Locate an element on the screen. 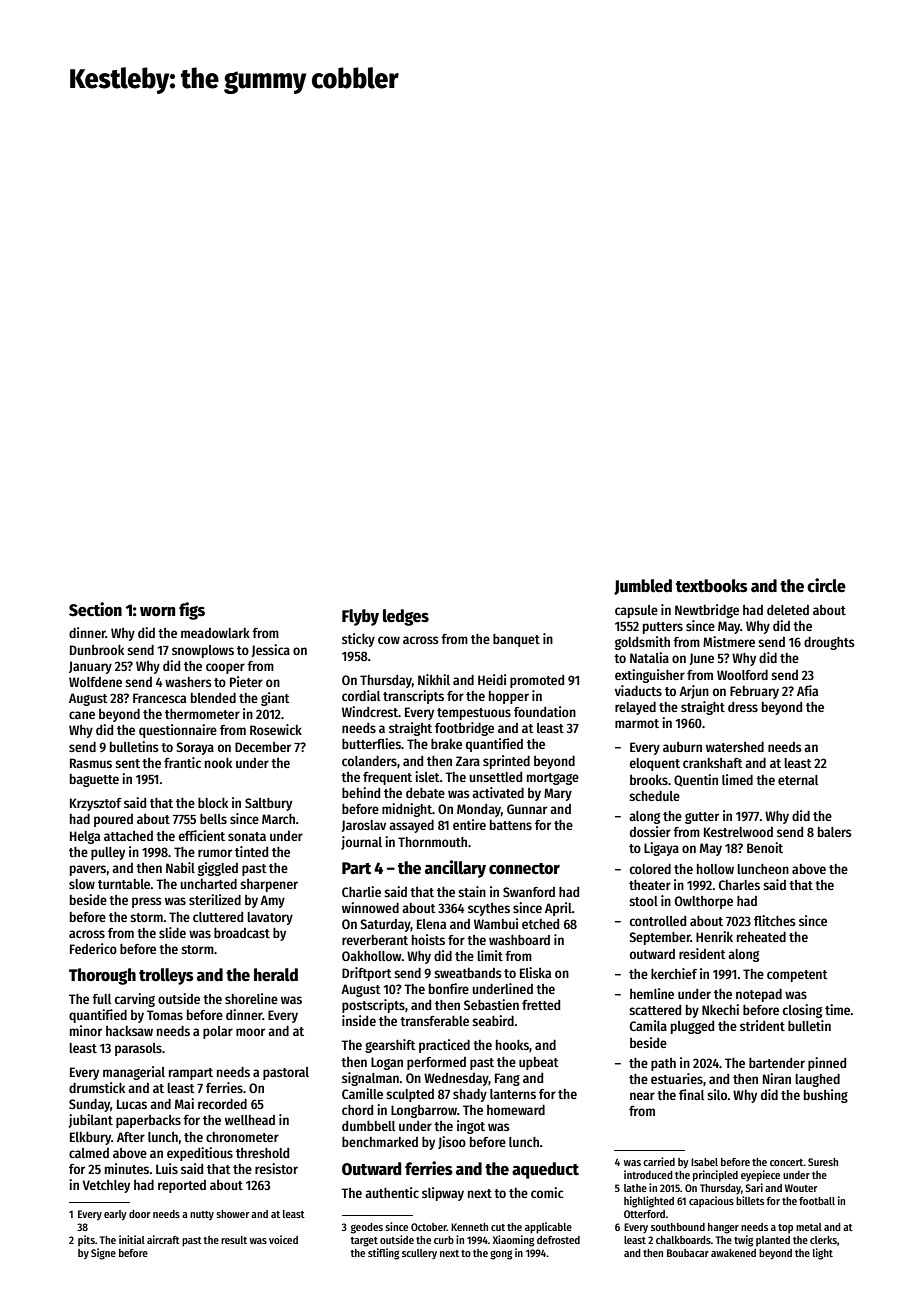 The height and width of the screenshot is (1308, 924). herald is located at coordinates (276, 975).
